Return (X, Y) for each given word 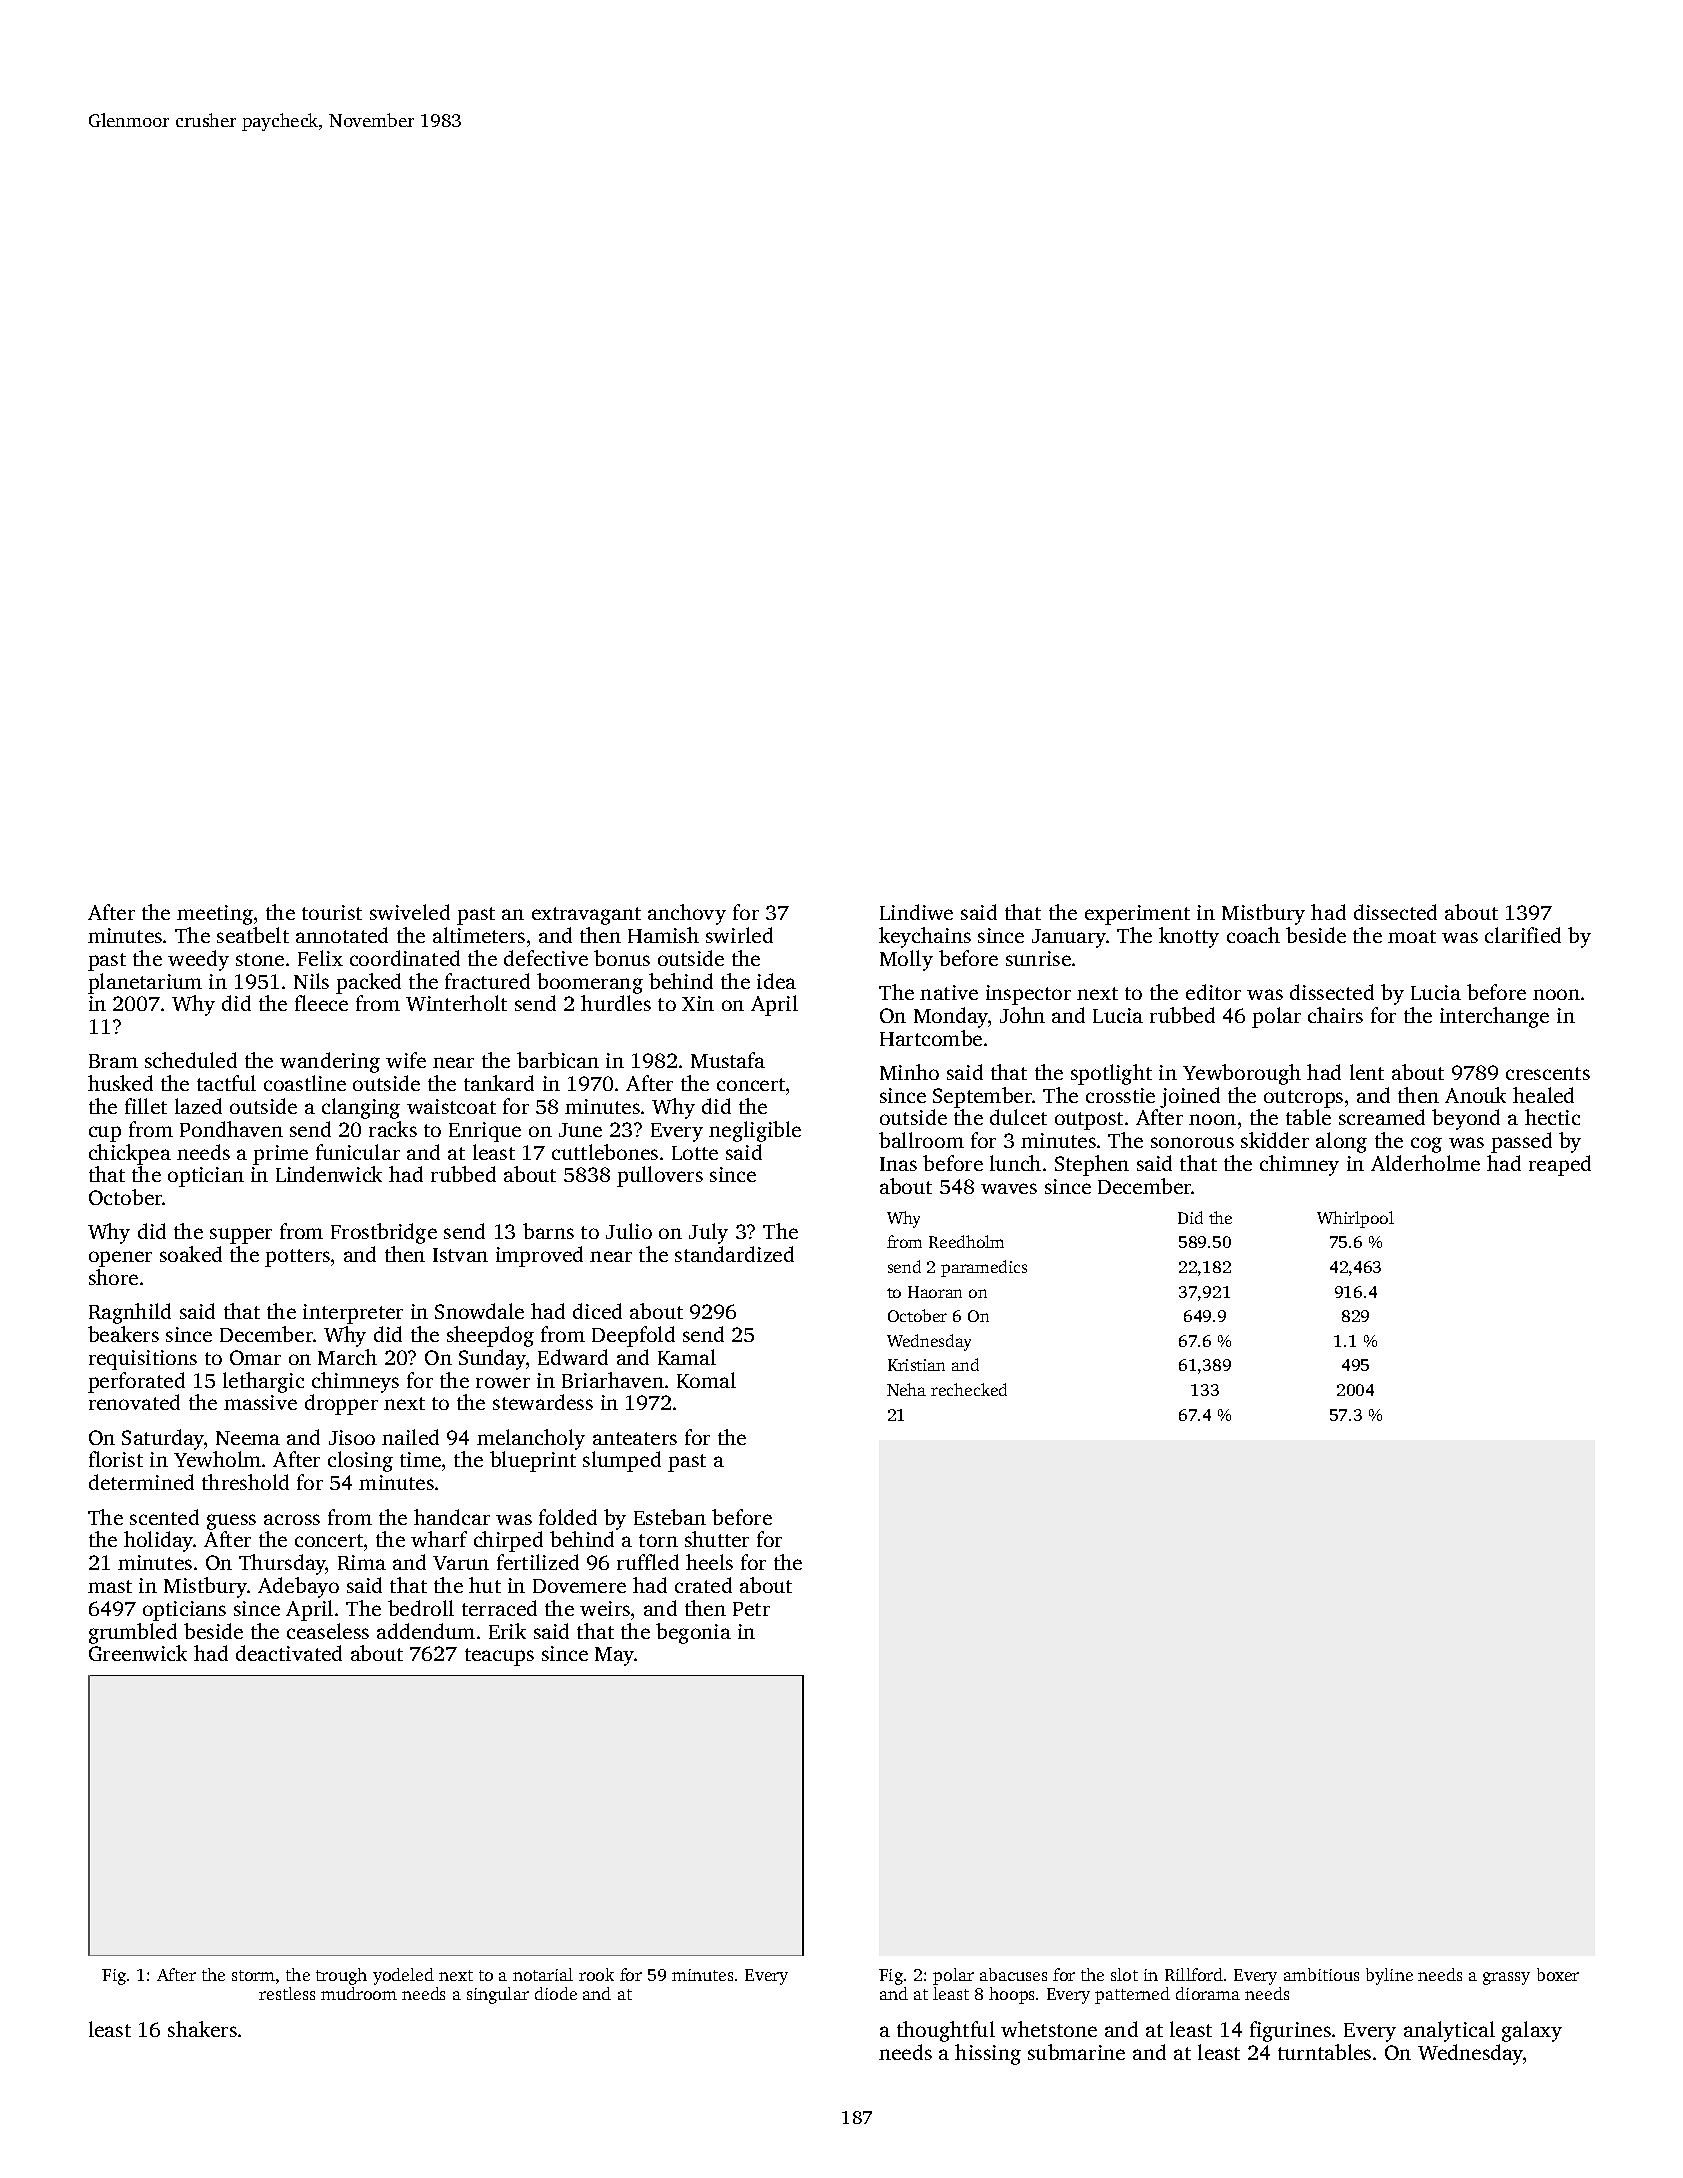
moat (1412, 936)
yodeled (403, 1976)
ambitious (1321, 1974)
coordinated (405, 958)
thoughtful (946, 2031)
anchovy (687, 914)
